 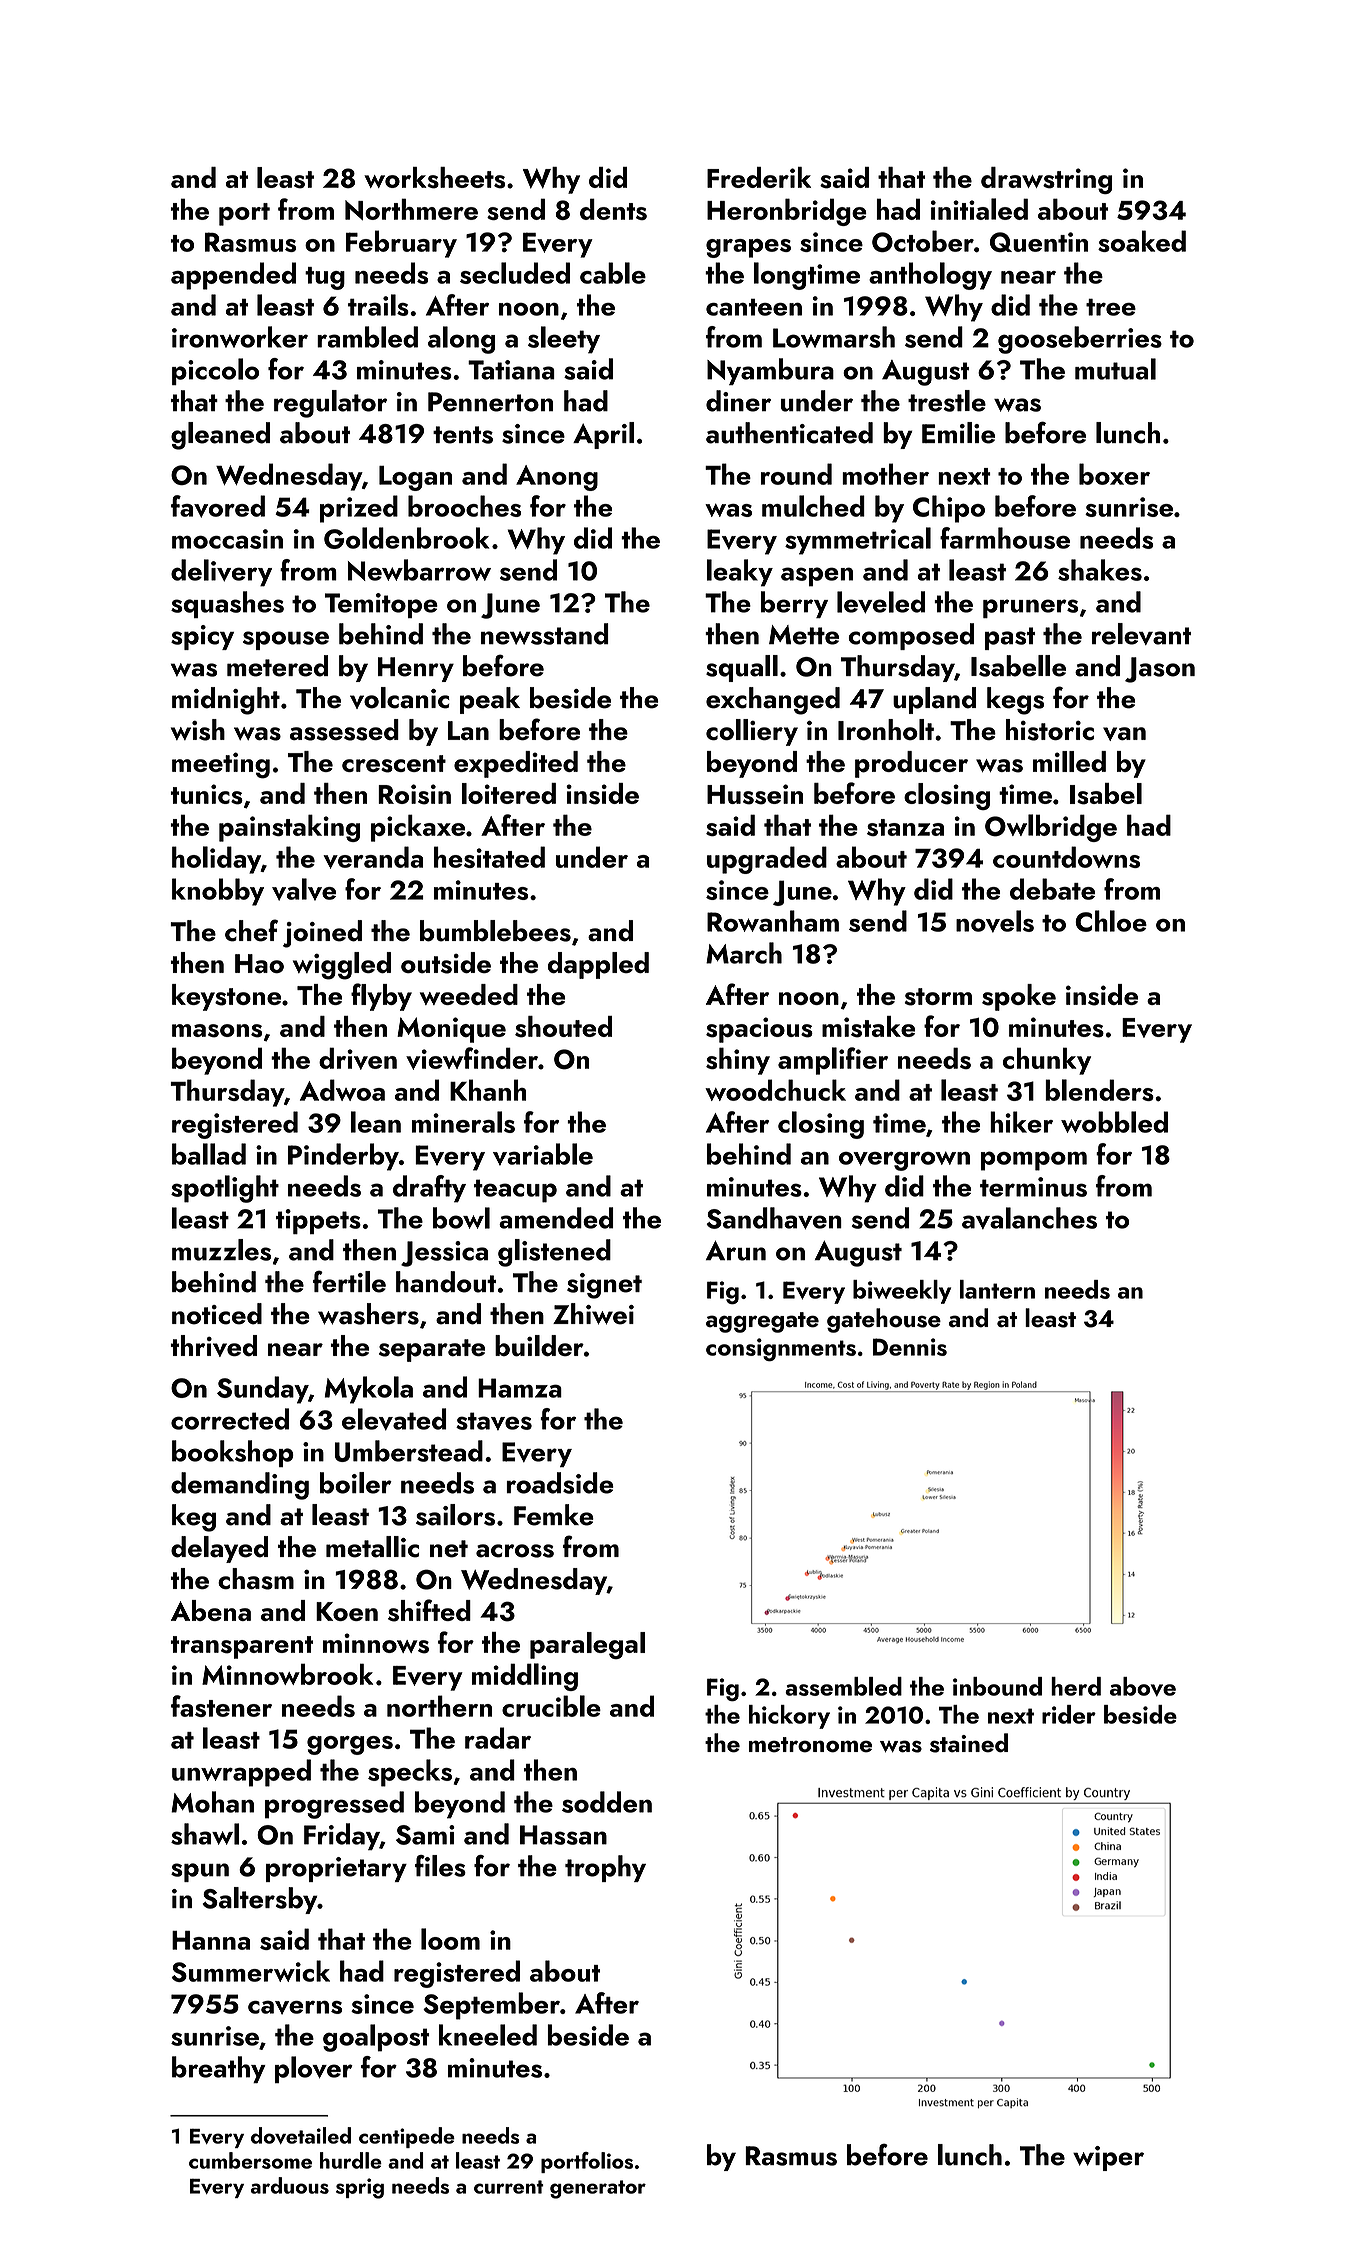 I want to click on worksheets, so click(x=434, y=178).
